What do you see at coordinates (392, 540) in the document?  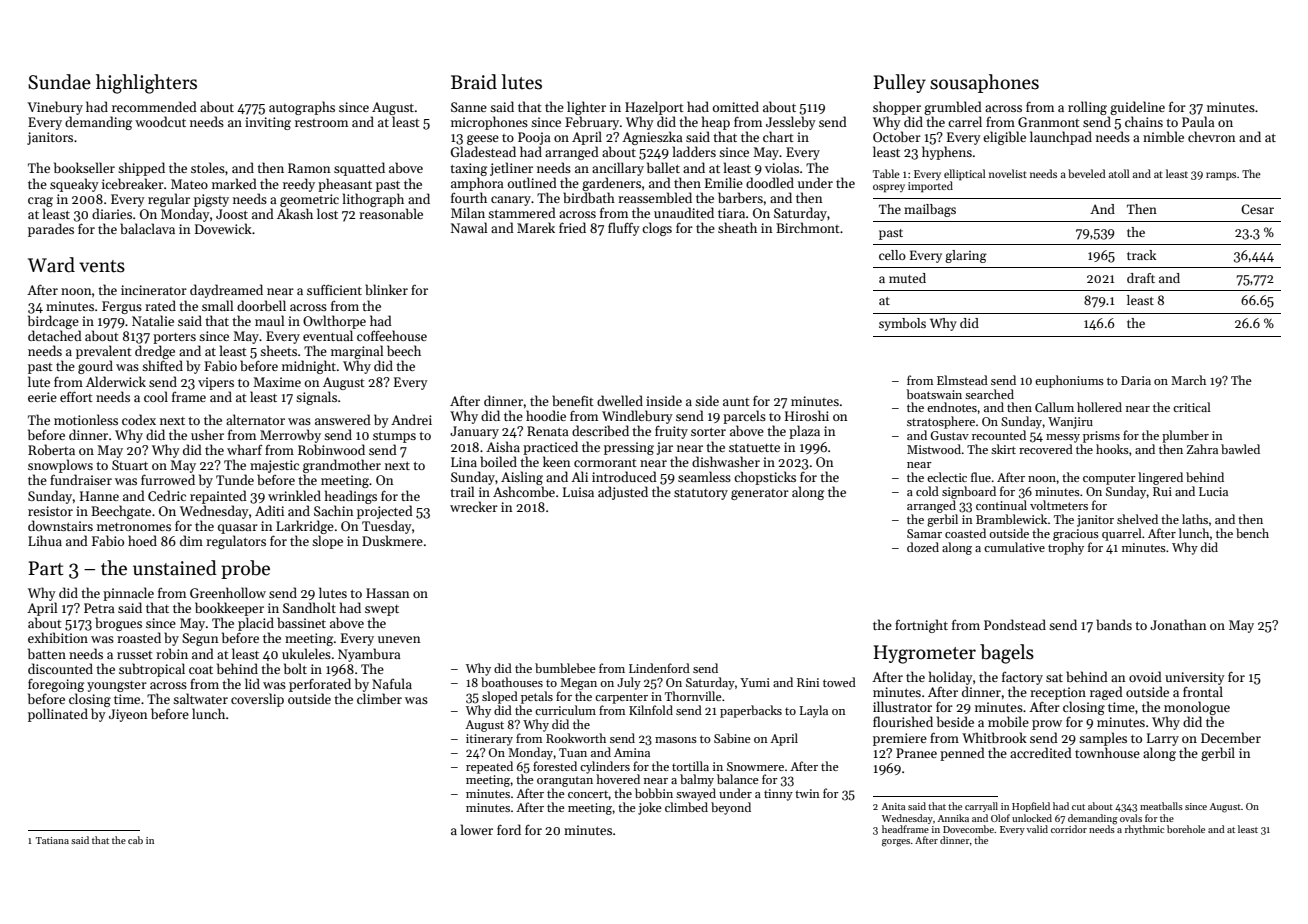 I see `Duskmere` at bounding box center [392, 540].
